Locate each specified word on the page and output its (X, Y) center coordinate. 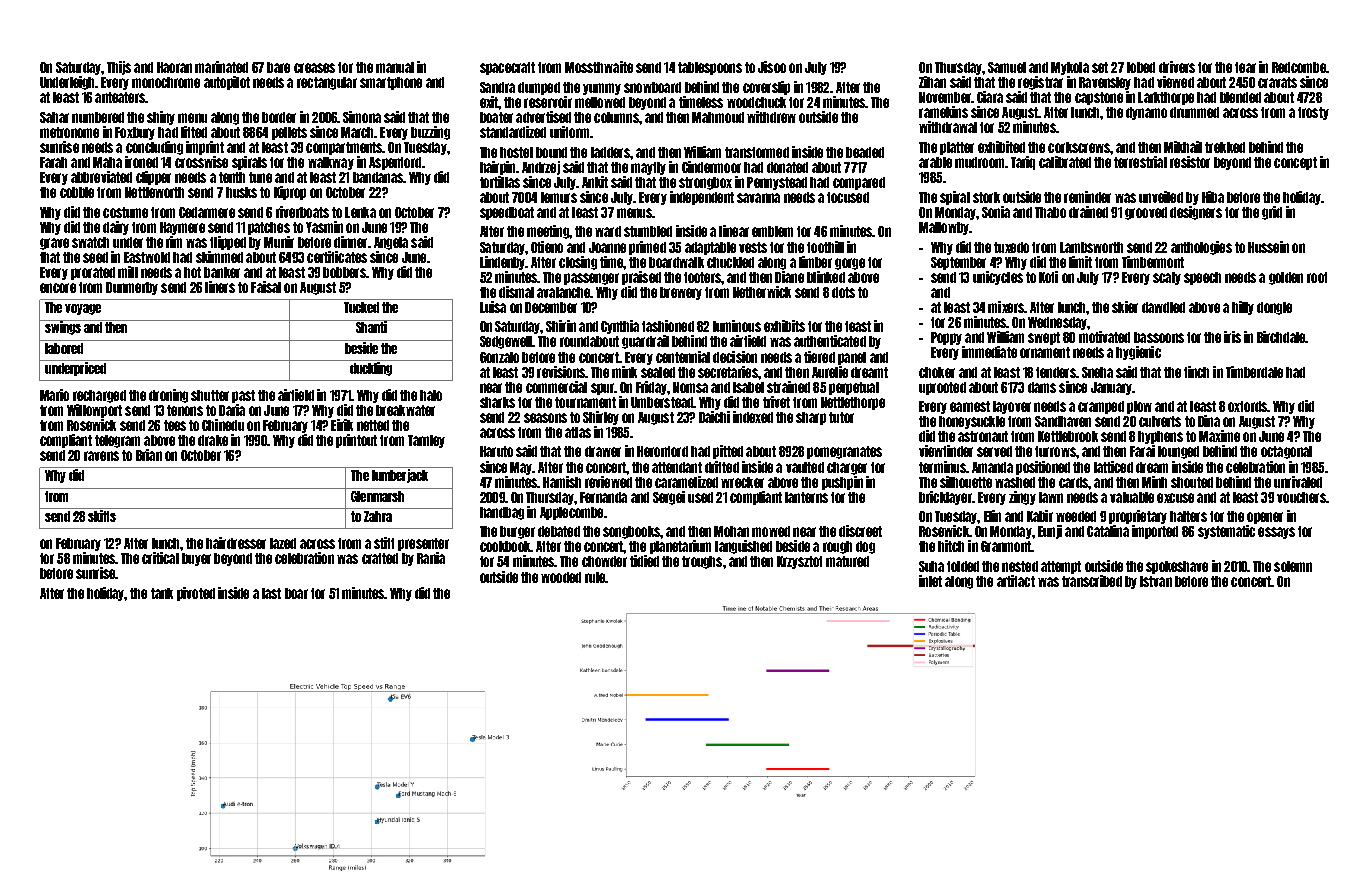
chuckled (730, 262)
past (243, 396)
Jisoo (772, 67)
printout (356, 441)
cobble (77, 192)
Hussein (1268, 247)
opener (1265, 518)
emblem (772, 231)
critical (160, 558)
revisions (561, 372)
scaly (1167, 278)
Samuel (1007, 67)
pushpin (842, 483)
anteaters (120, 97)
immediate (989, 352)
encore (58, 288)
